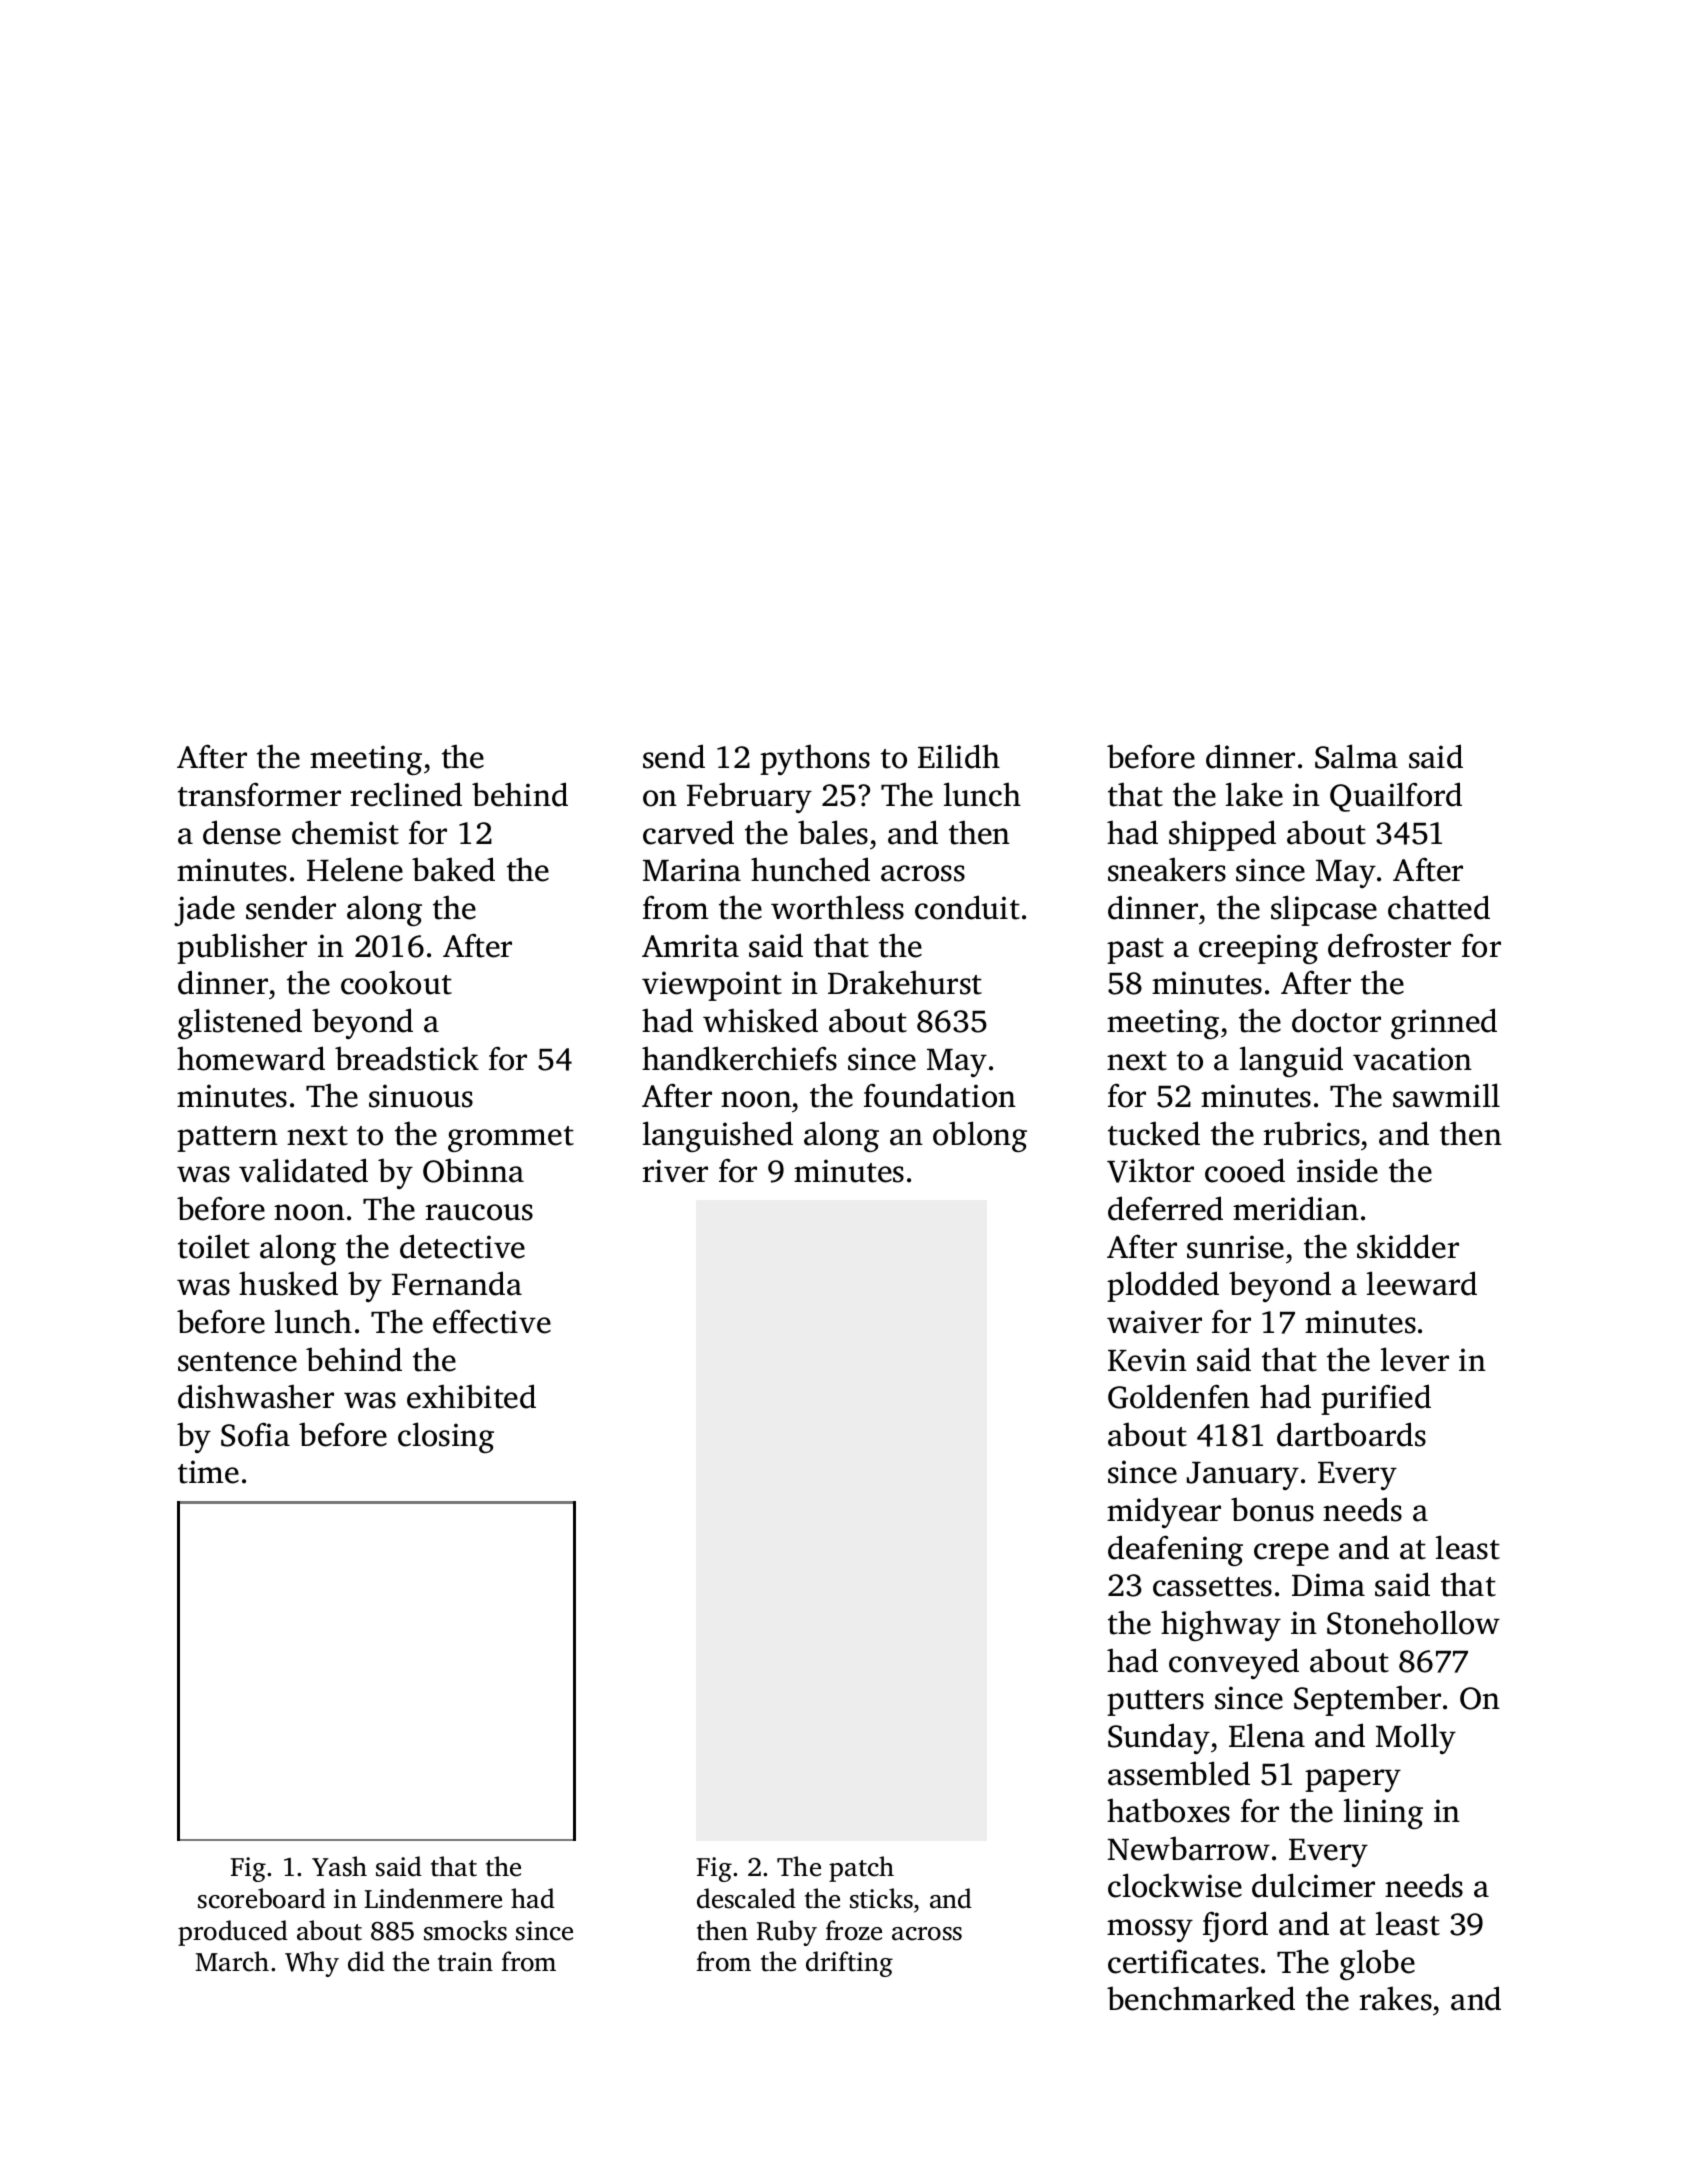 The height and width of the screenshot is (2178, 1683). I want to click on globe, so click(1377, 1964).
